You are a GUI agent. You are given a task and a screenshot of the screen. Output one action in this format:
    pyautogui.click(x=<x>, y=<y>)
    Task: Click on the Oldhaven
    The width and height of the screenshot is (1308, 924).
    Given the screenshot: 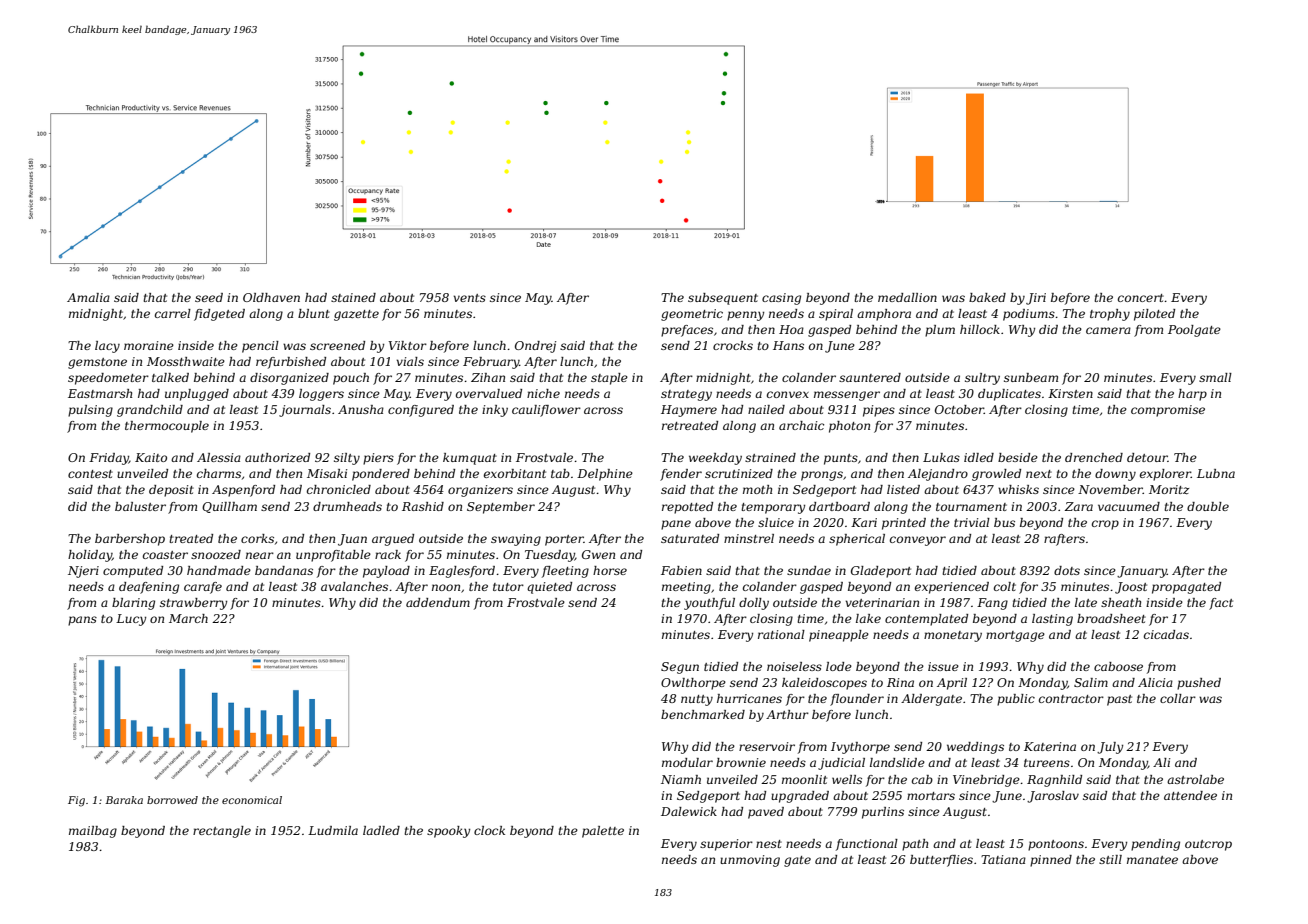 What is the action you would take?
    pyautogui.click(x=271, y=297)
